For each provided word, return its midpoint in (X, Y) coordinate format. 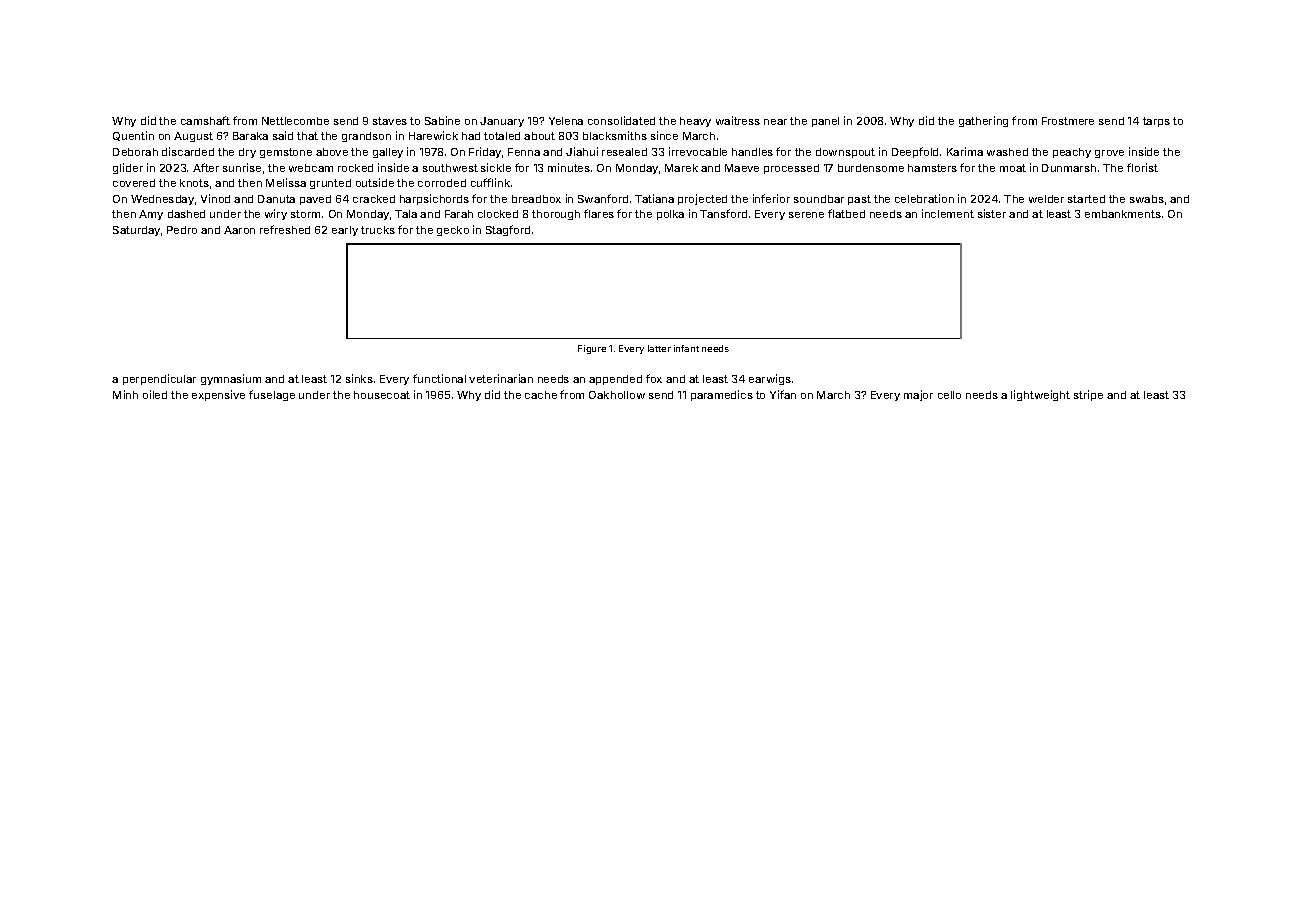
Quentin (133, 136)
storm (305, 214)
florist (1142, 167)
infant (686, 348)
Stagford (508, 230)
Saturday (136, 231)
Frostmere (1068, 121)
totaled (502, 136)
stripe (1088, 395)
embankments (1123, 214)
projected (702, 199)
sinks (359, 378)
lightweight (1040, 395)
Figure (592, 349)
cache (541, 395)
